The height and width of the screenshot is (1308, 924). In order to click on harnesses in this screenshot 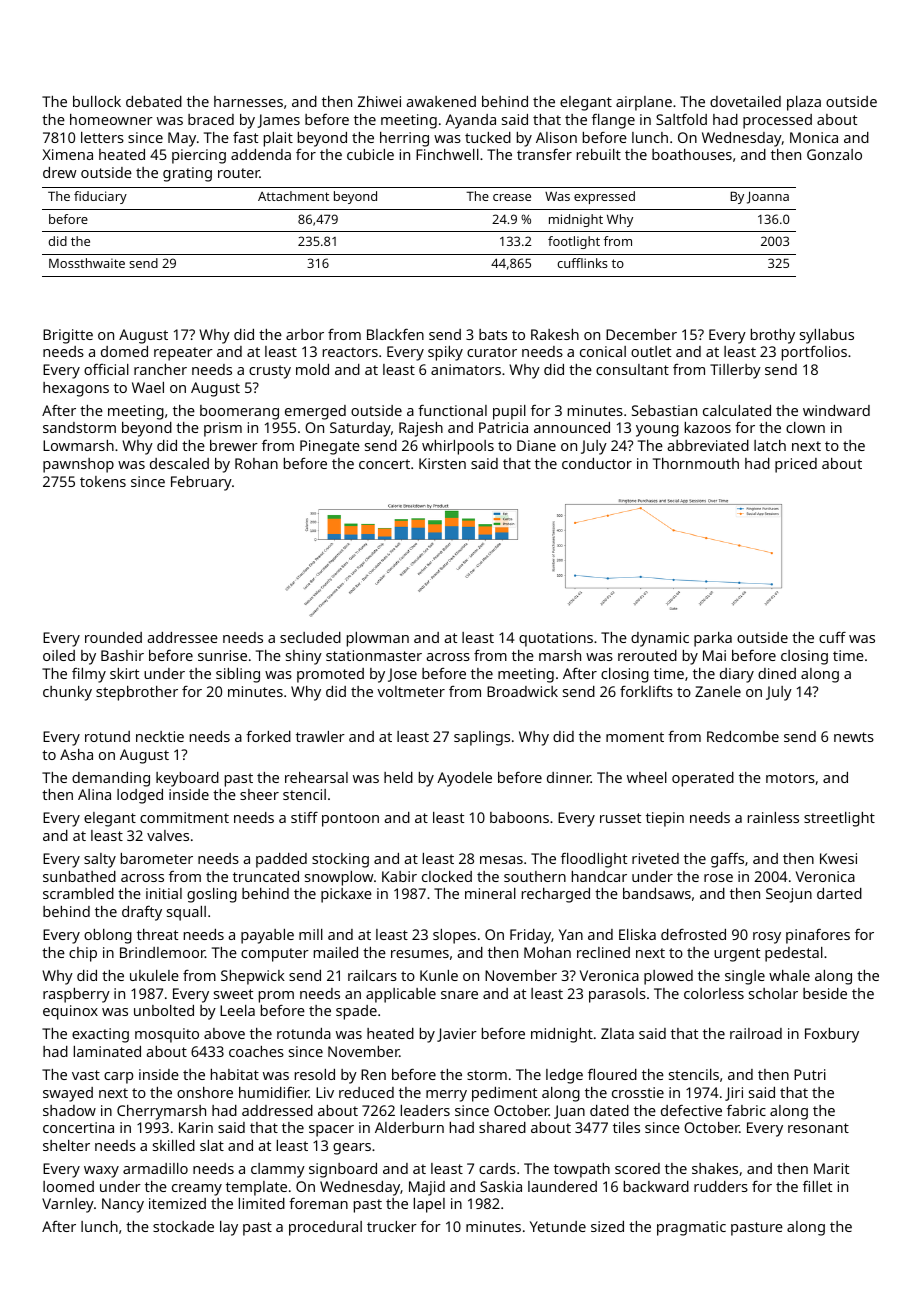, I will do `click(248, 101)`.
